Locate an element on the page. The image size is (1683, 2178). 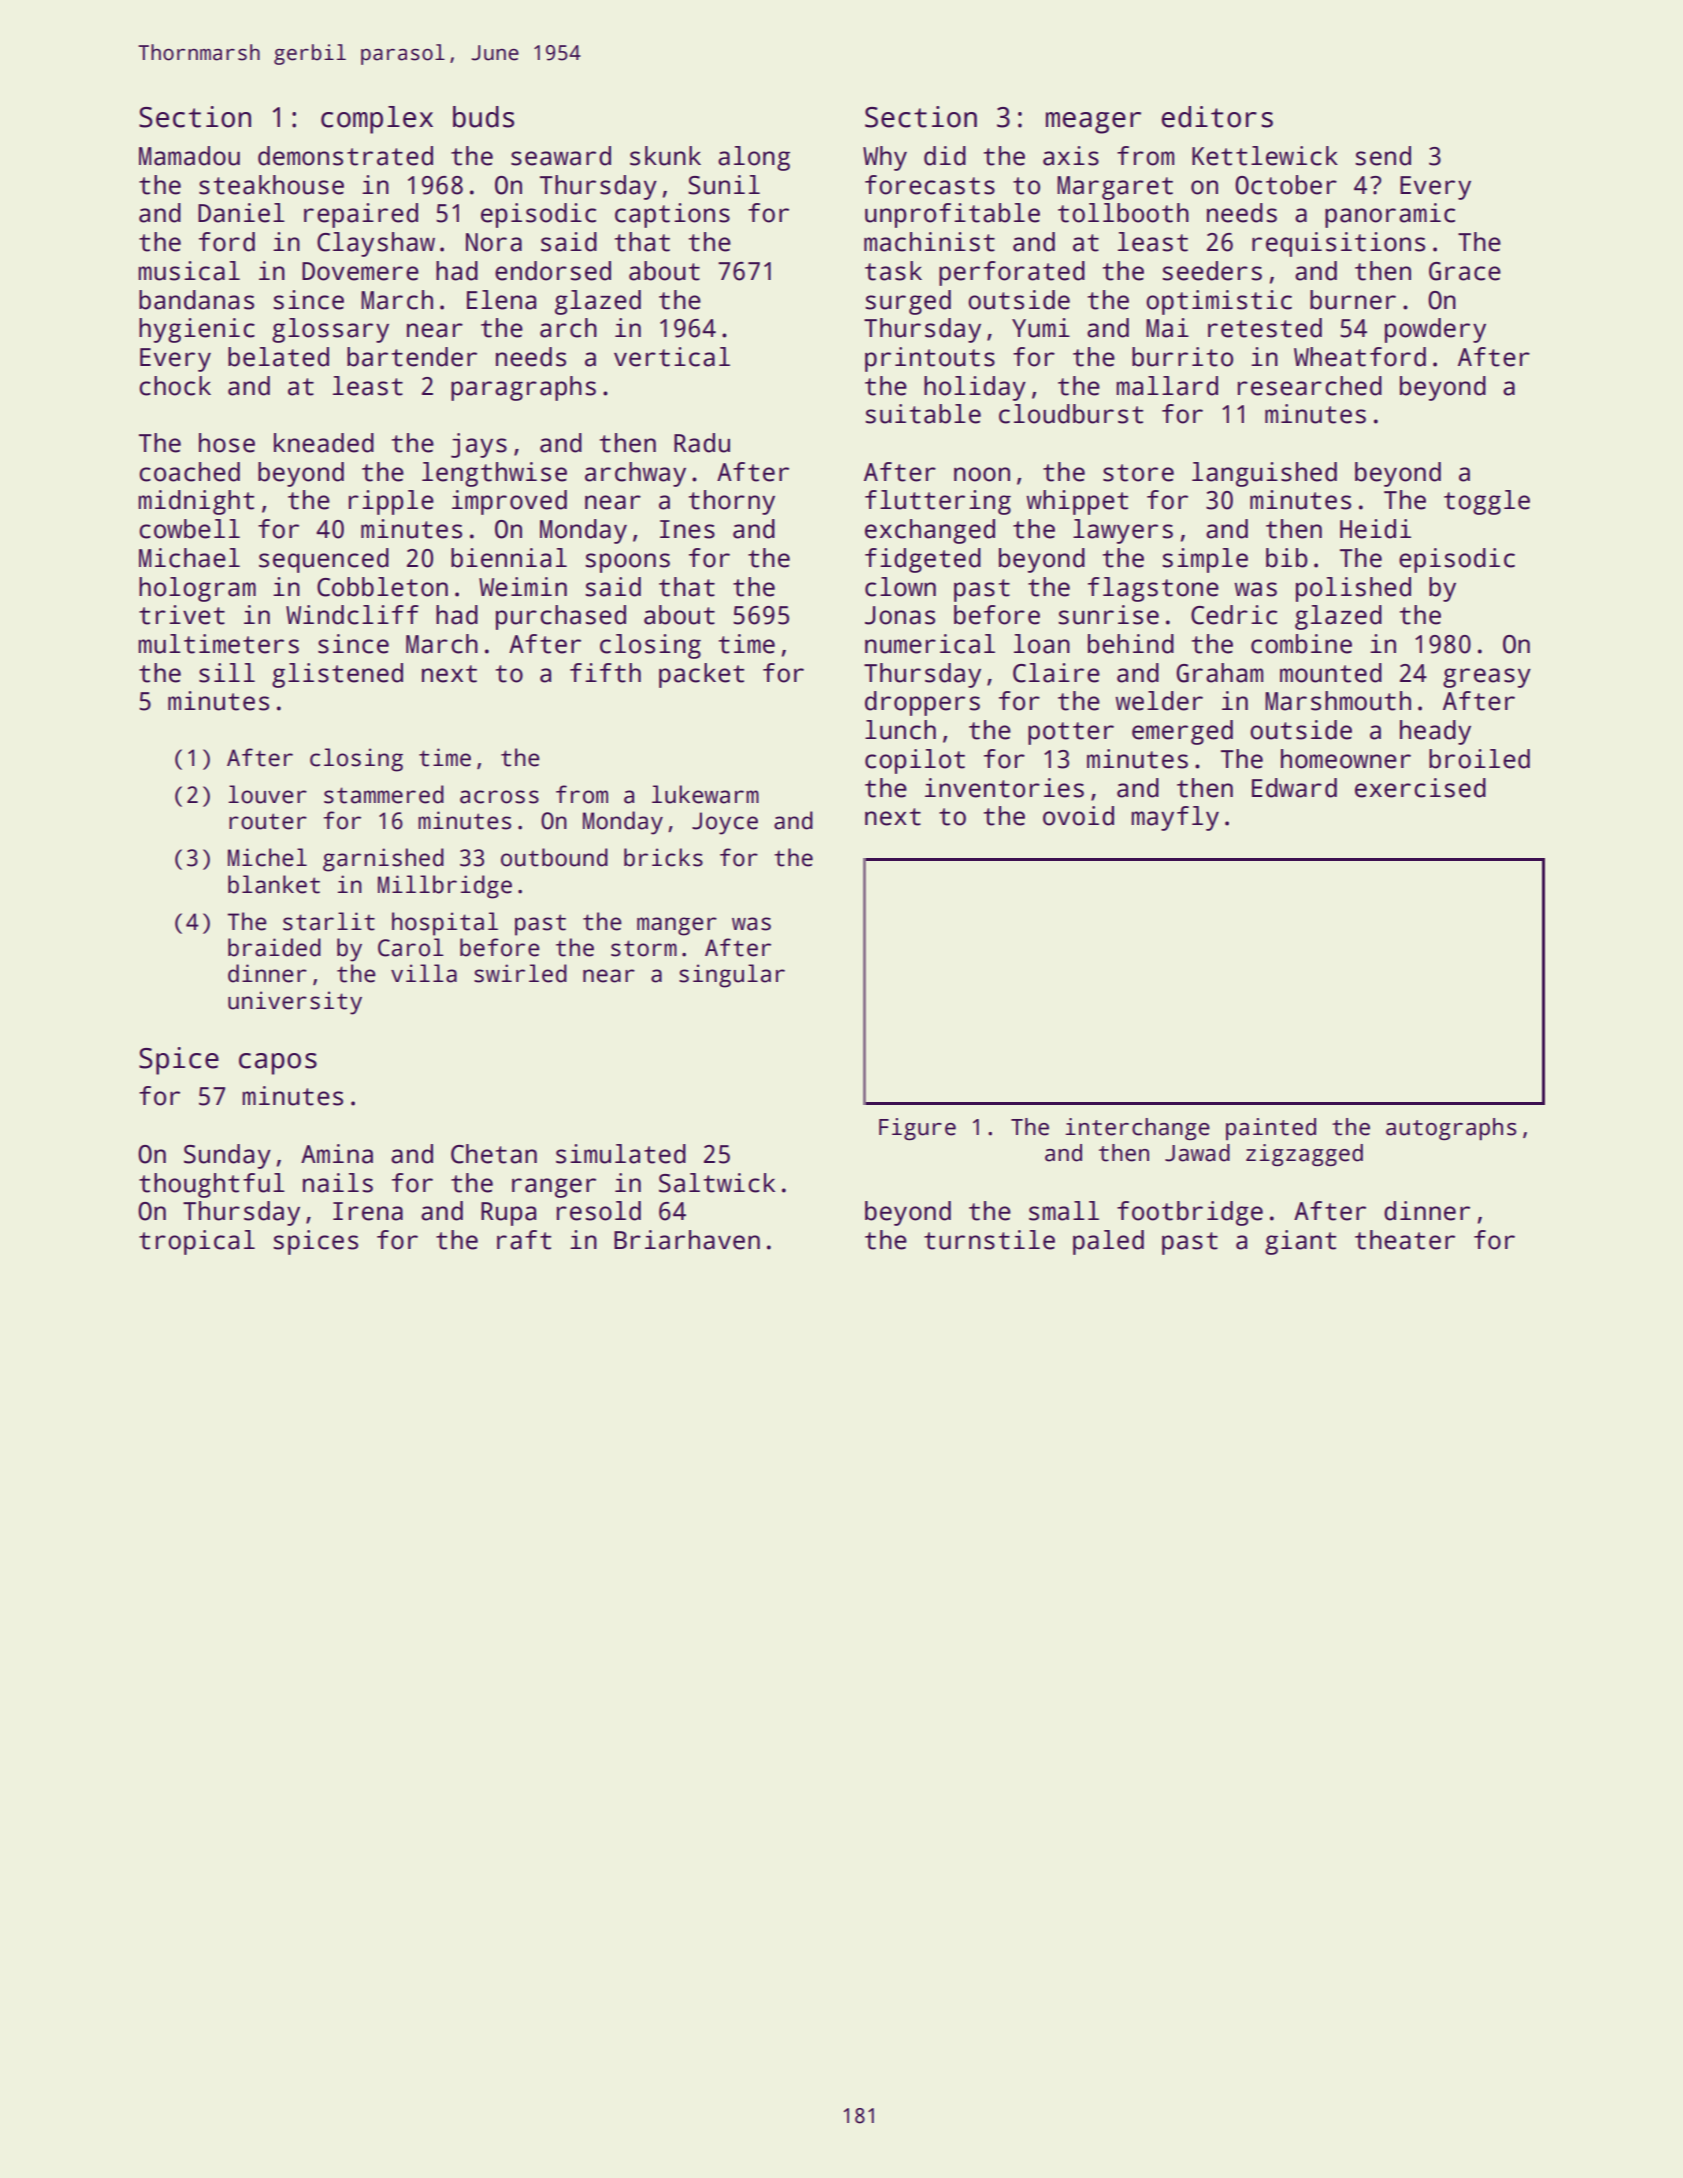
editors is located at coordinates (1217, 117).
